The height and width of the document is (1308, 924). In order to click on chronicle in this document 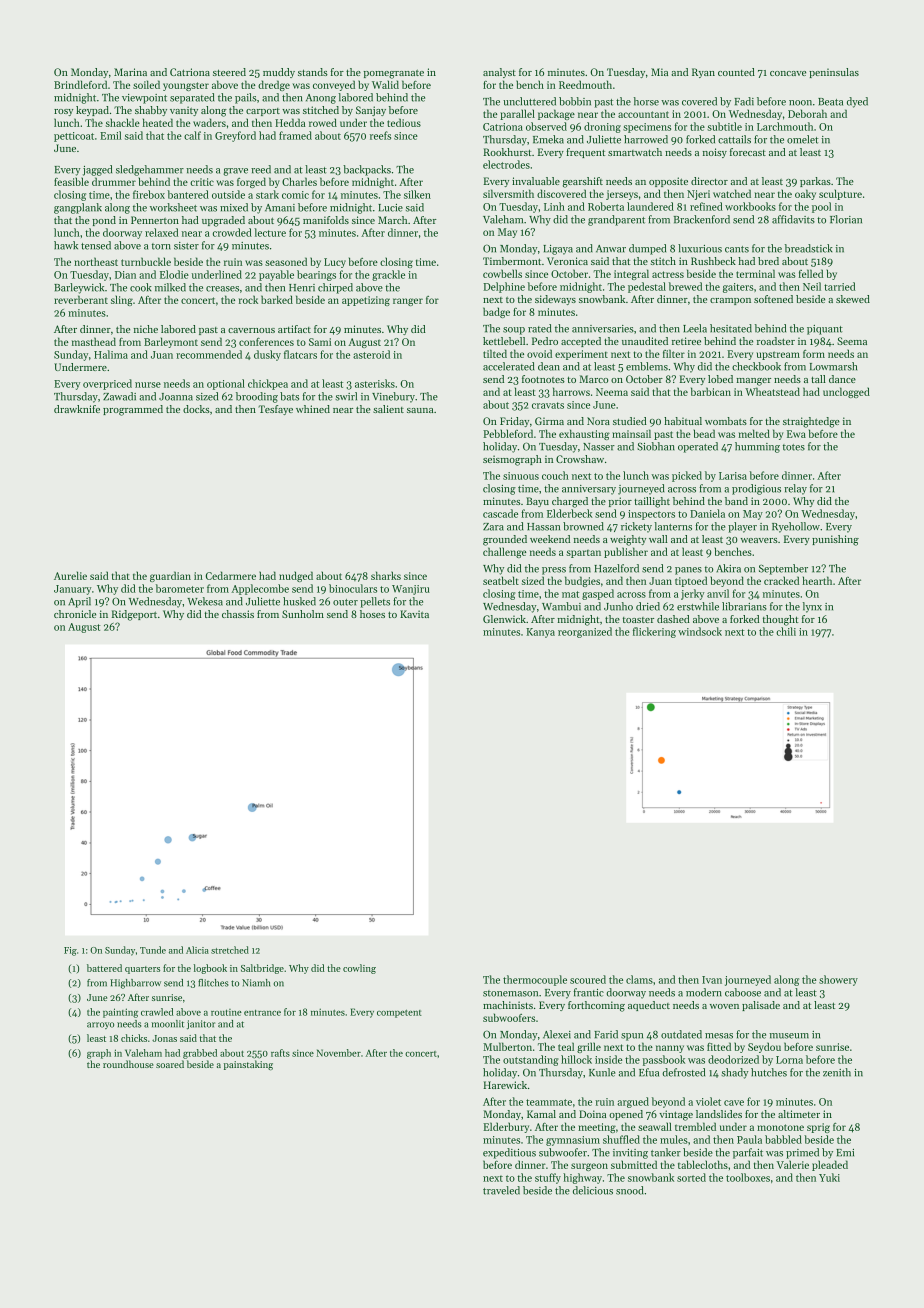, I will do `click(75, 614)`.
